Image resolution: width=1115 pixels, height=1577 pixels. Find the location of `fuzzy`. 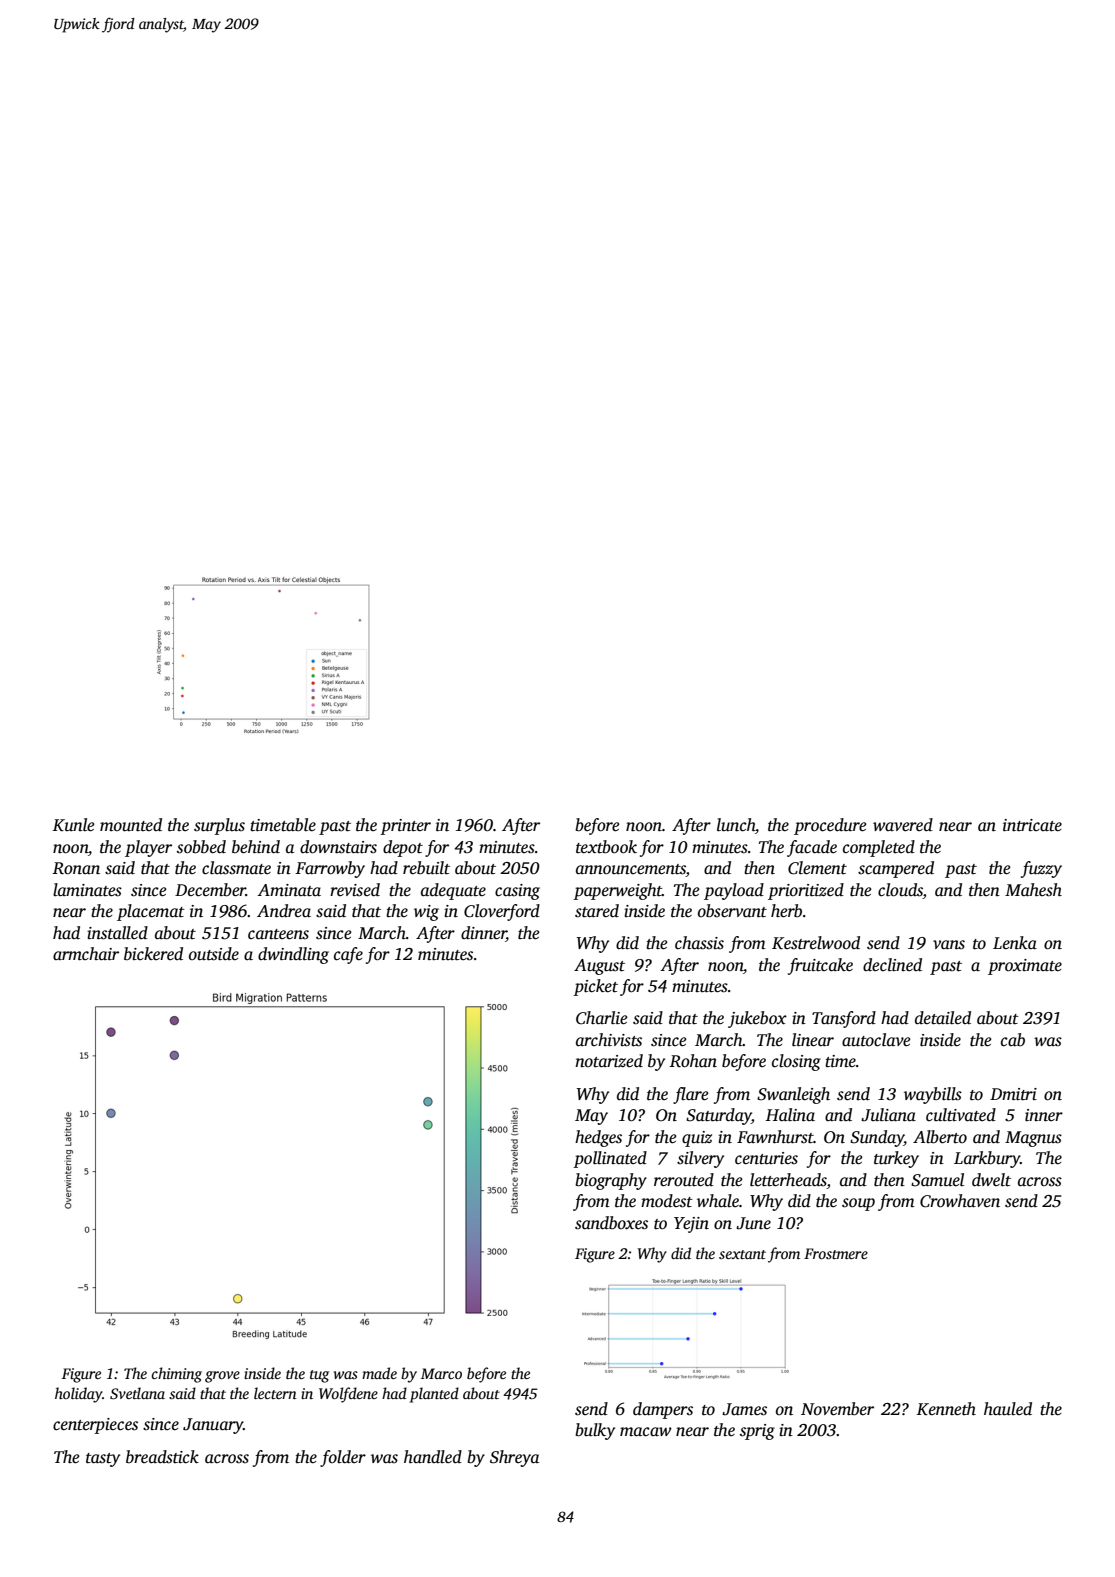

fuzzy is located at coordinates (1041, 869).
